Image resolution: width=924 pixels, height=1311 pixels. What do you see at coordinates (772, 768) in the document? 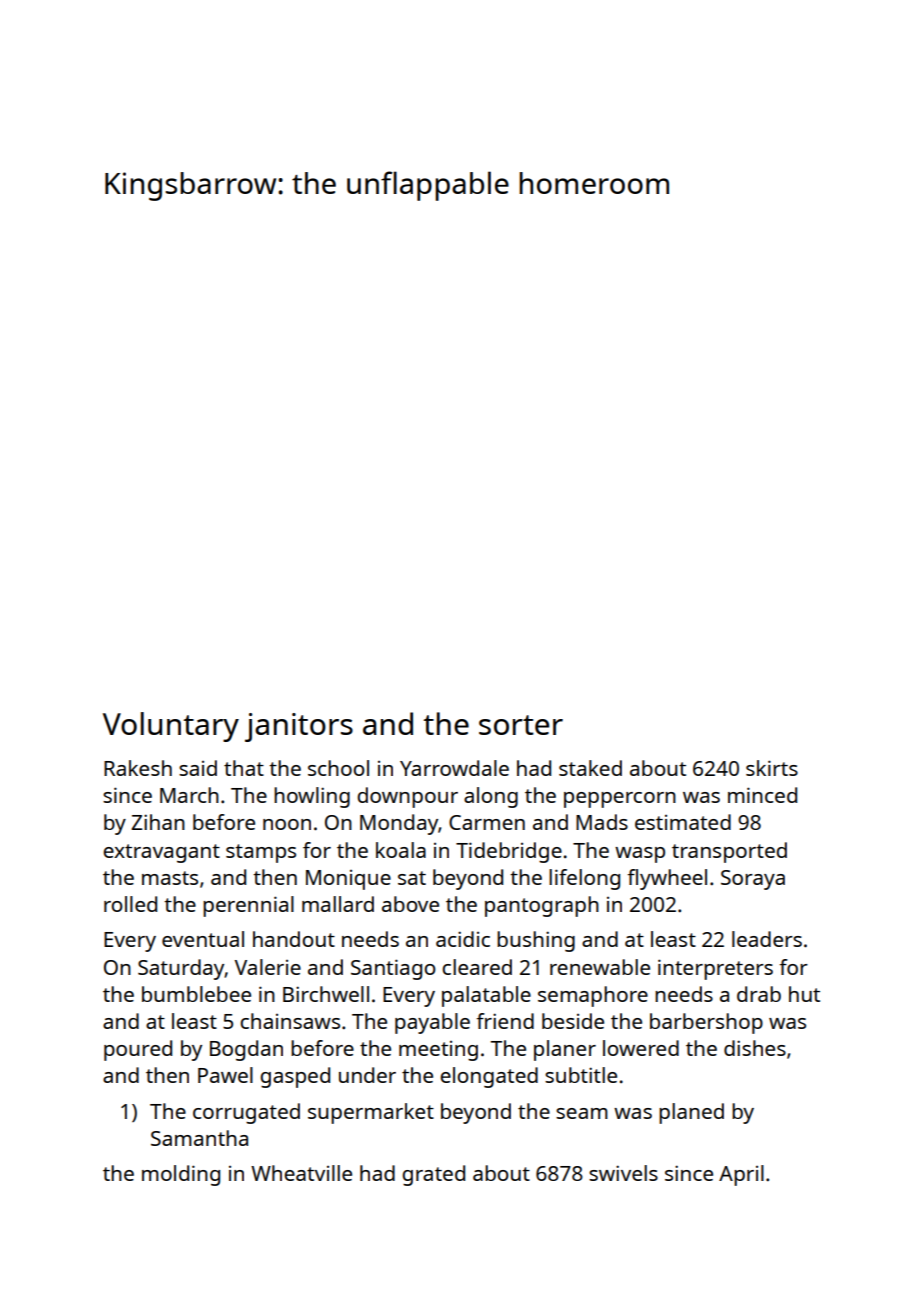
I see `skirts` at bounding box center [772, 768].
